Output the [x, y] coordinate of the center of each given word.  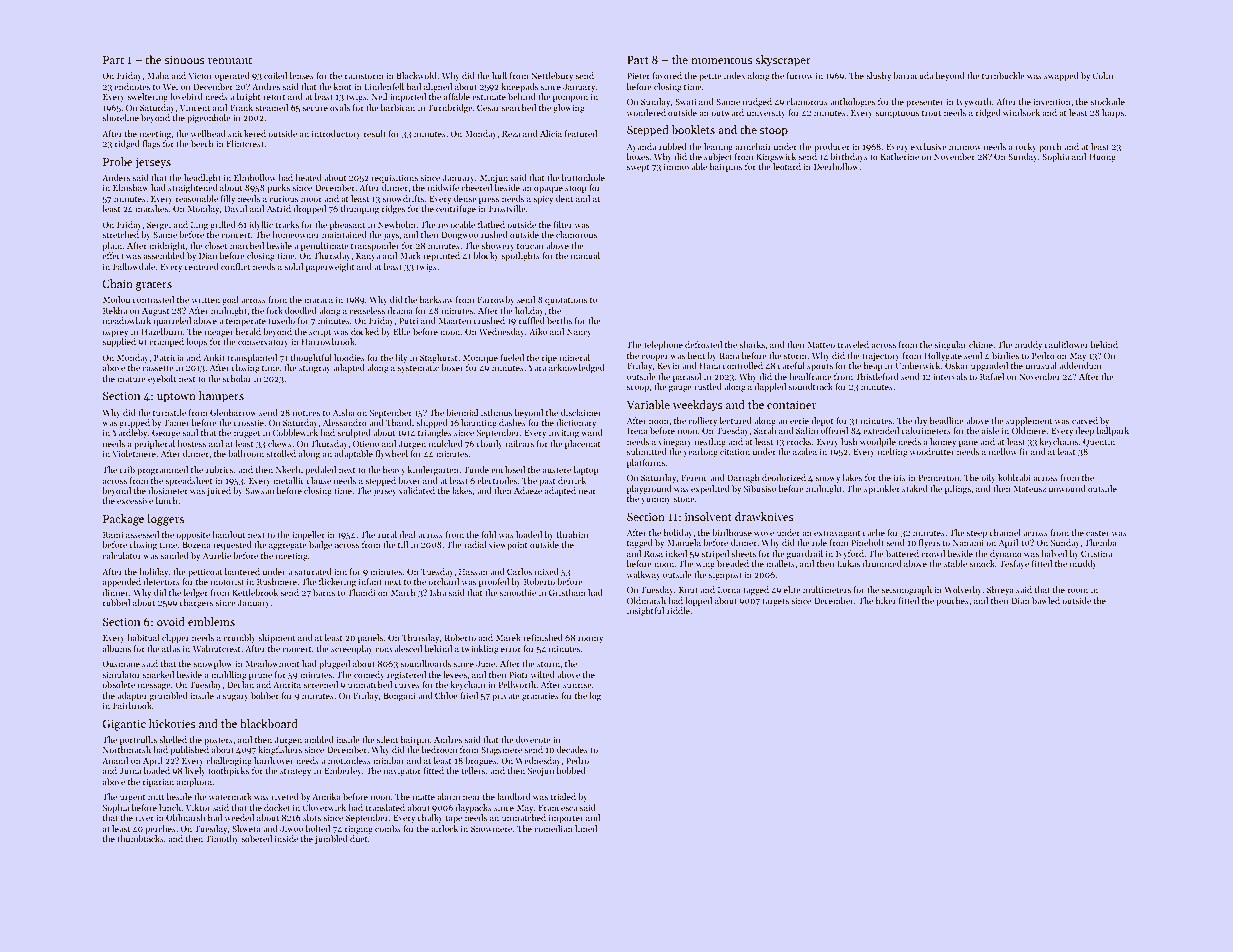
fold [489, 534]
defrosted [703, 344]
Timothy [222, 839]
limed [586, 828]
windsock [1021, 112]
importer [566, 818]
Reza [511, 133]
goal [230, 300]
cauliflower [1066, 344]
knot [343, 86]
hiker [886, 600]
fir [1024, 451]
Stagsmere [501, 750]
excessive [135, 500]
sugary [236, 697]
